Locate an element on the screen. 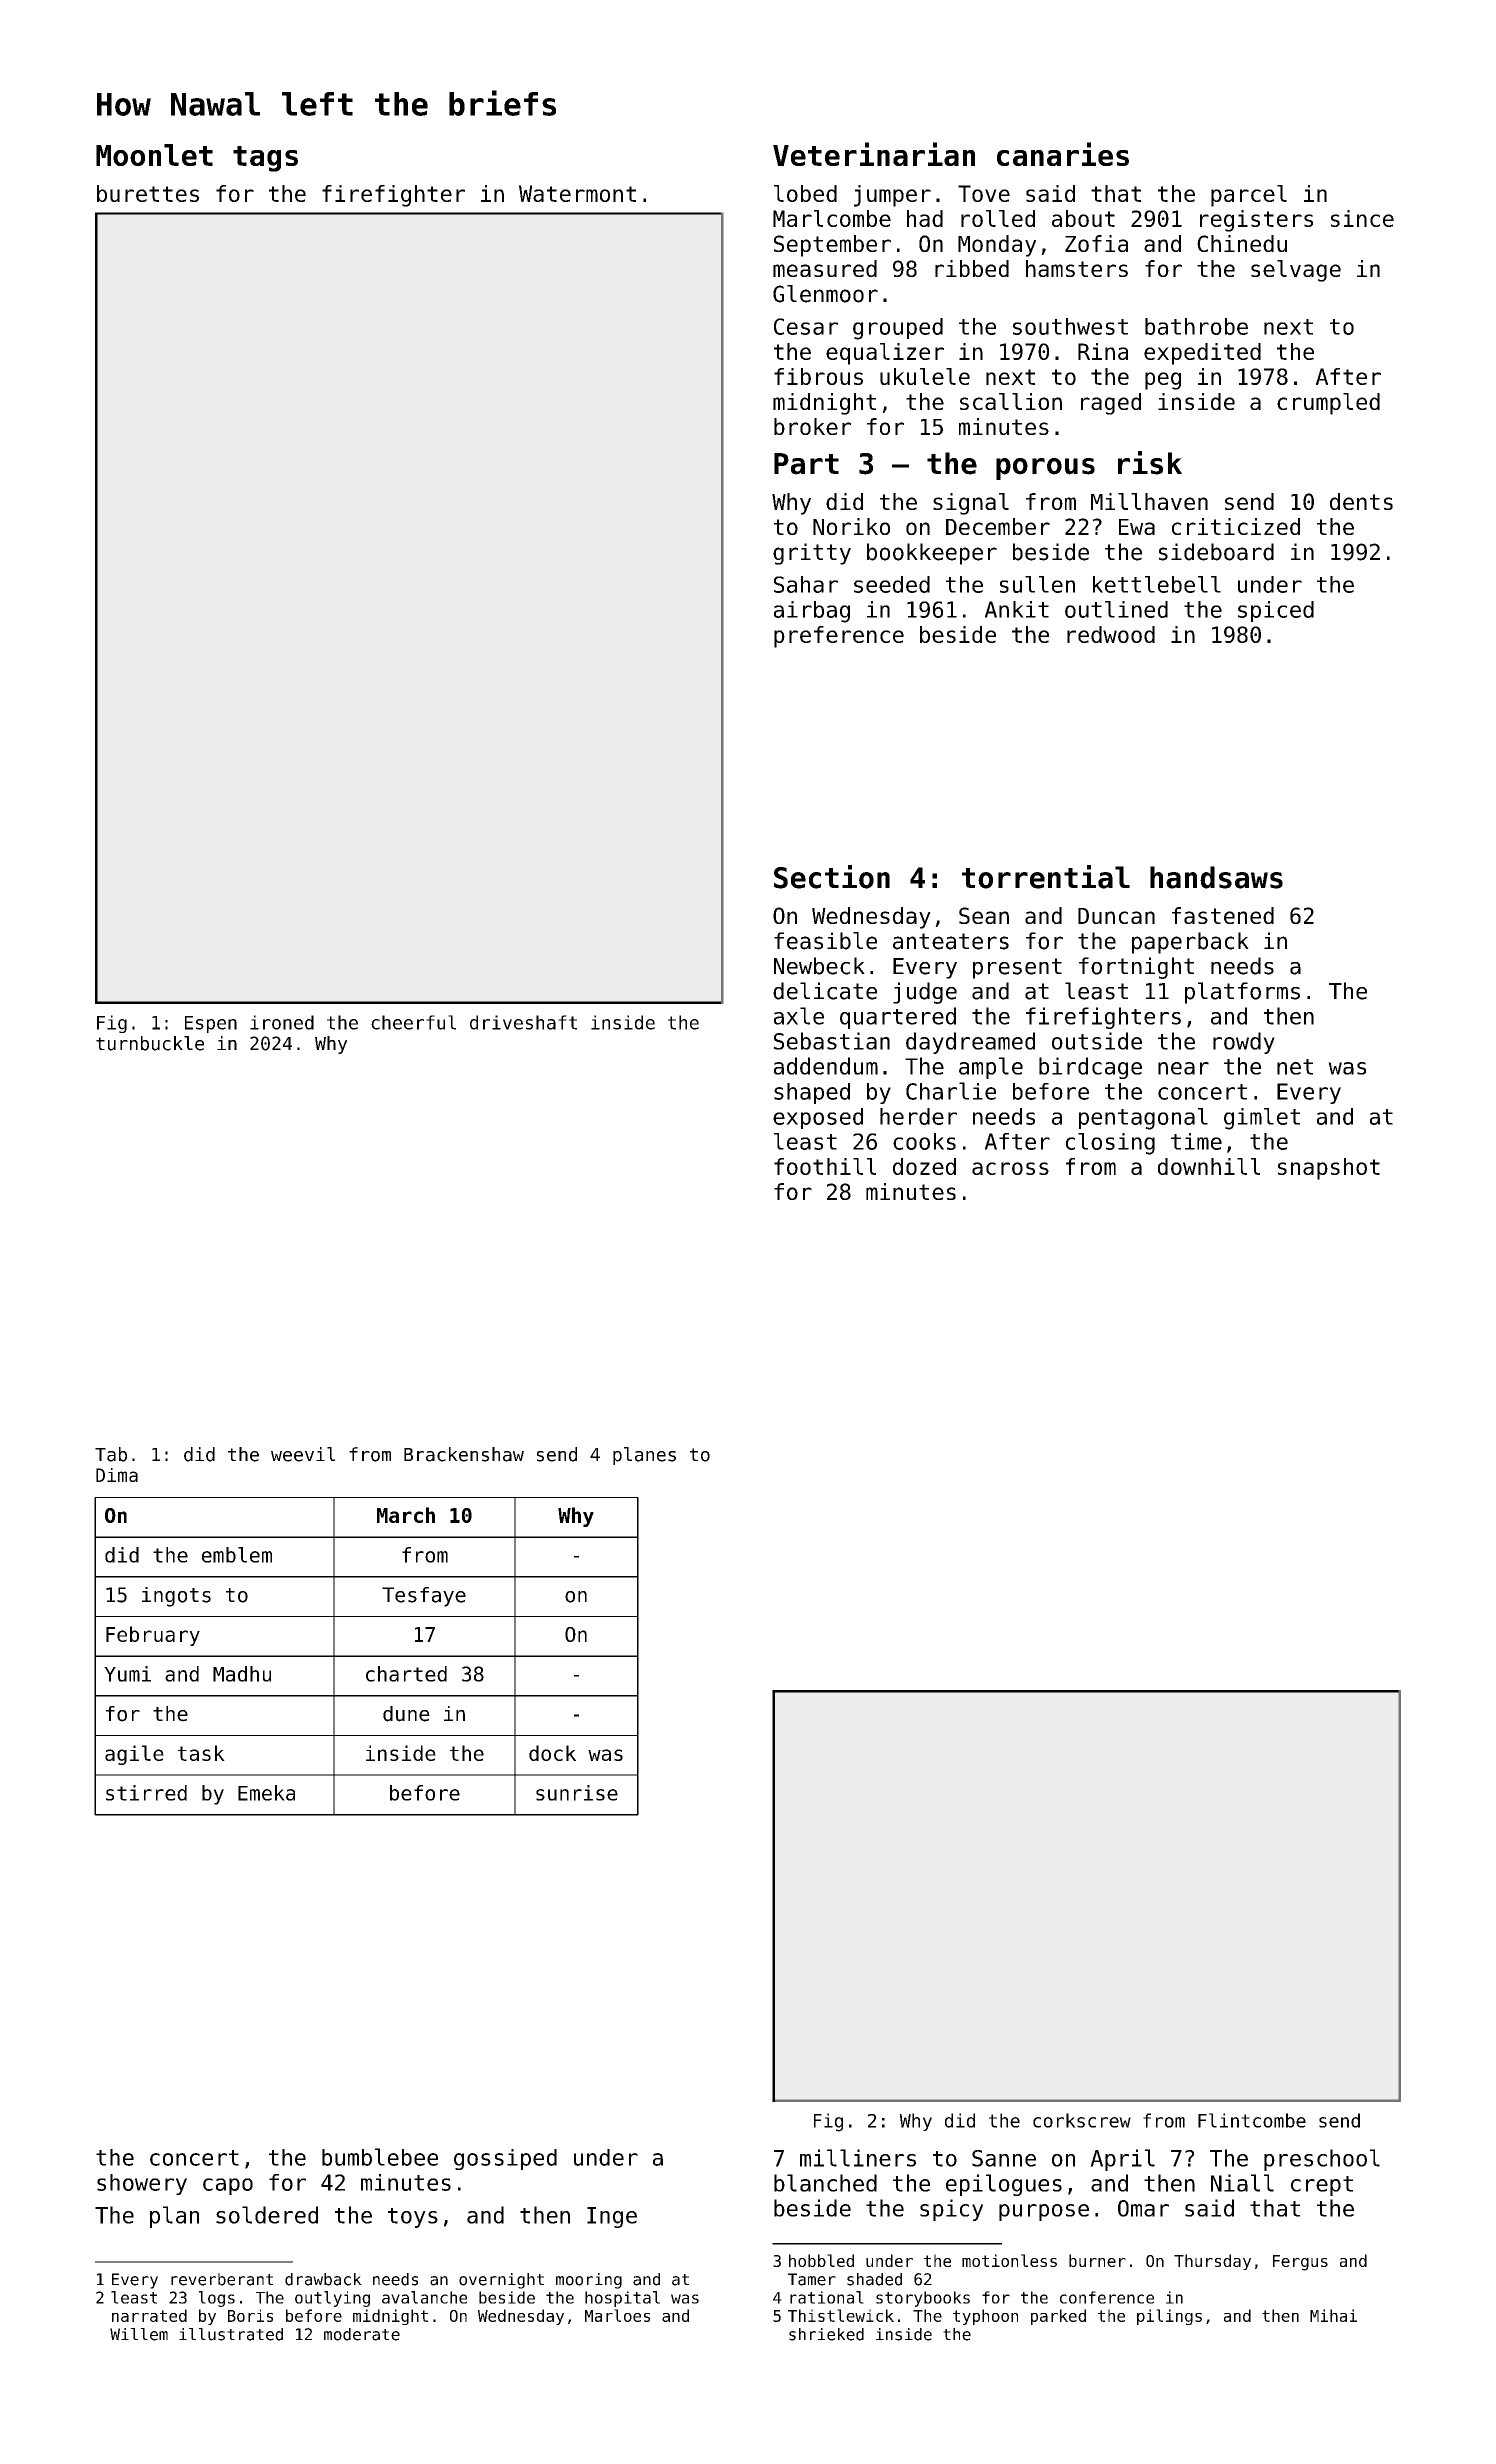 Image resolution: width=1496 pixels, height=2464 pixels. Watermont is located at coordinates (577, 193).
